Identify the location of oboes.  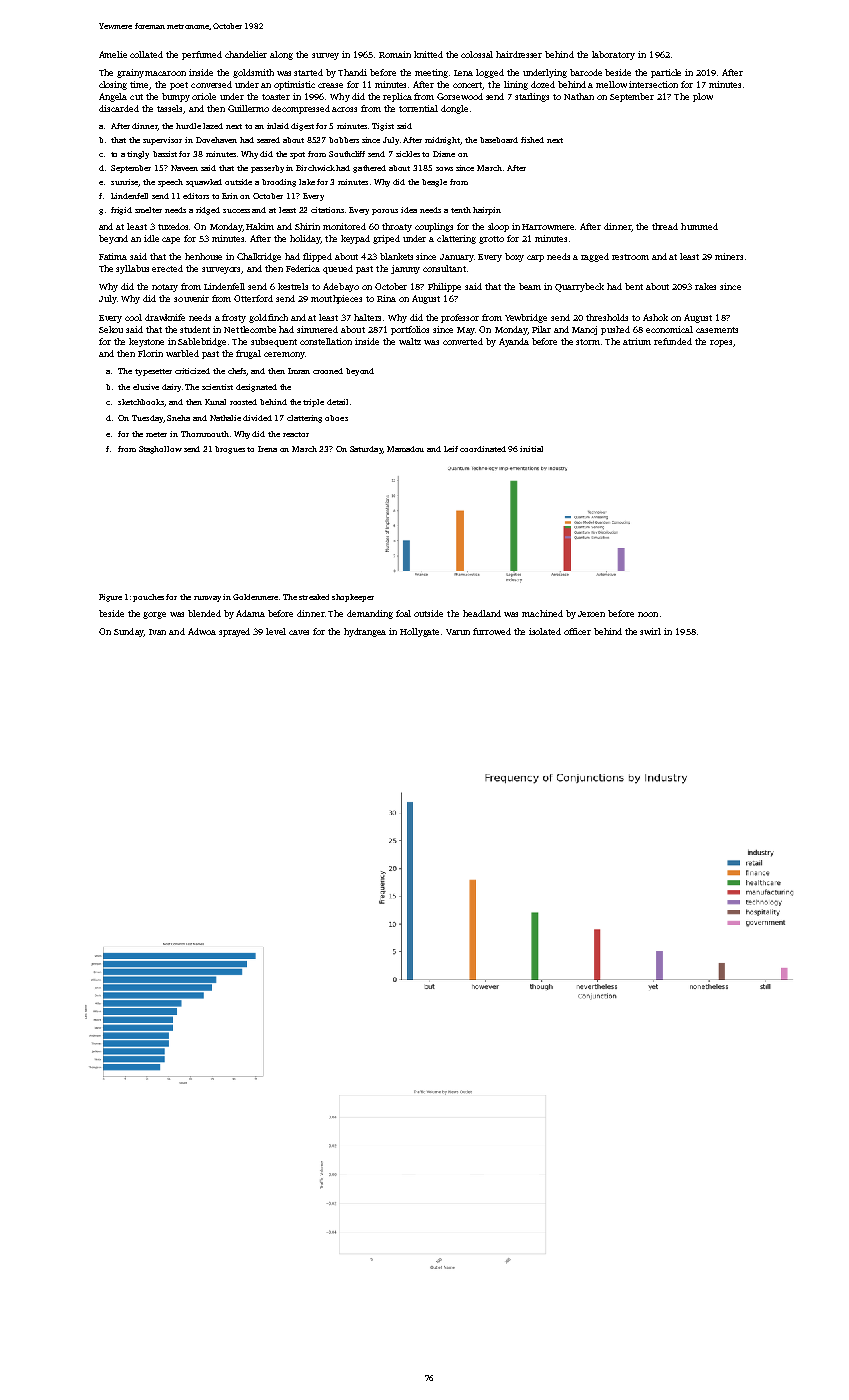
(336, 418).
